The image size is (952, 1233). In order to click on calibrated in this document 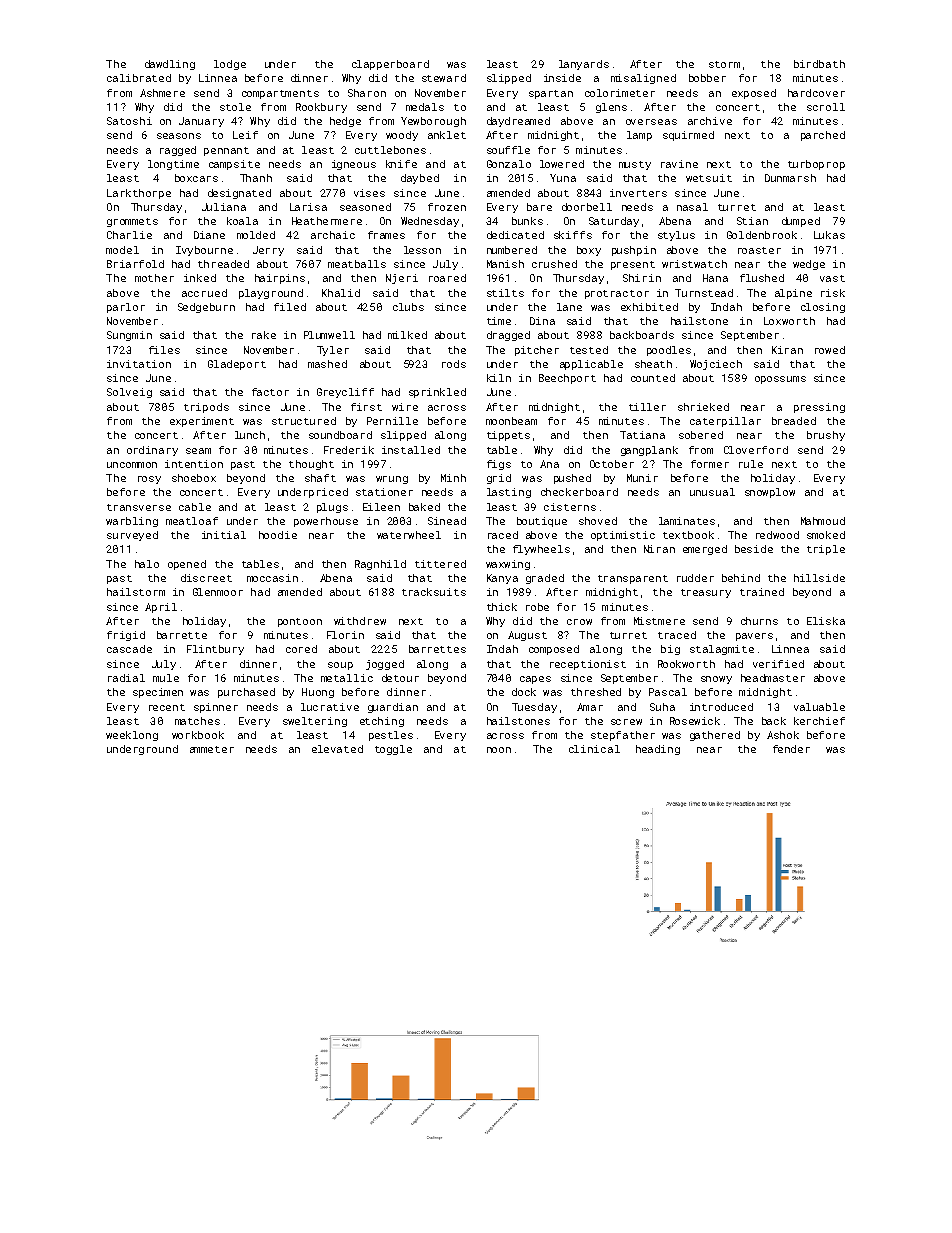, I will do `click(139, 78)`.
